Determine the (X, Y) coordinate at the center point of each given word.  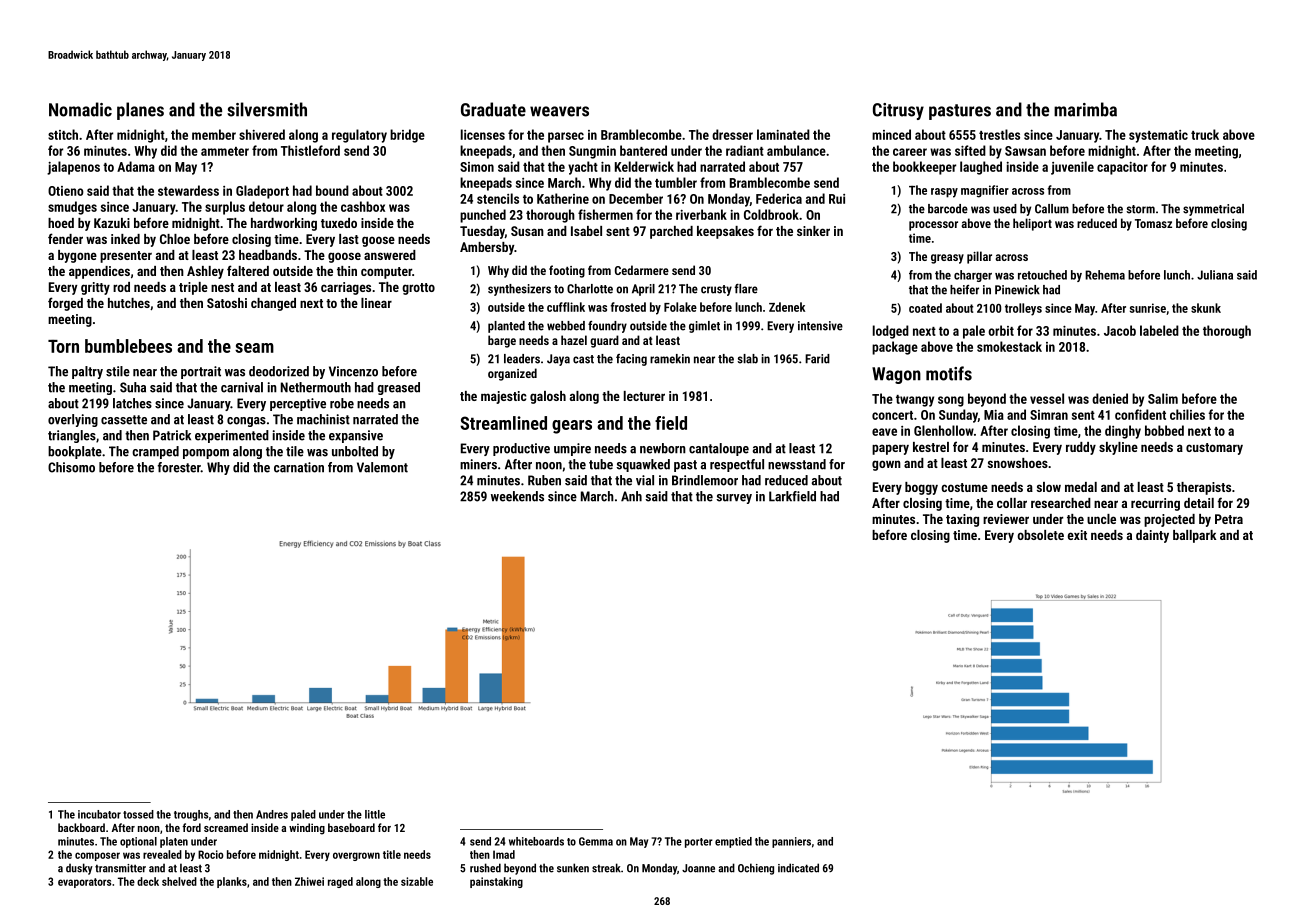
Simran (1049, 415)
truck (1205, 134)
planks (232, 882)
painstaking (496, 882)
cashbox (363, 206)
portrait (201, 372)
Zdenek (787, 307)
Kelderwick (644, 166)
